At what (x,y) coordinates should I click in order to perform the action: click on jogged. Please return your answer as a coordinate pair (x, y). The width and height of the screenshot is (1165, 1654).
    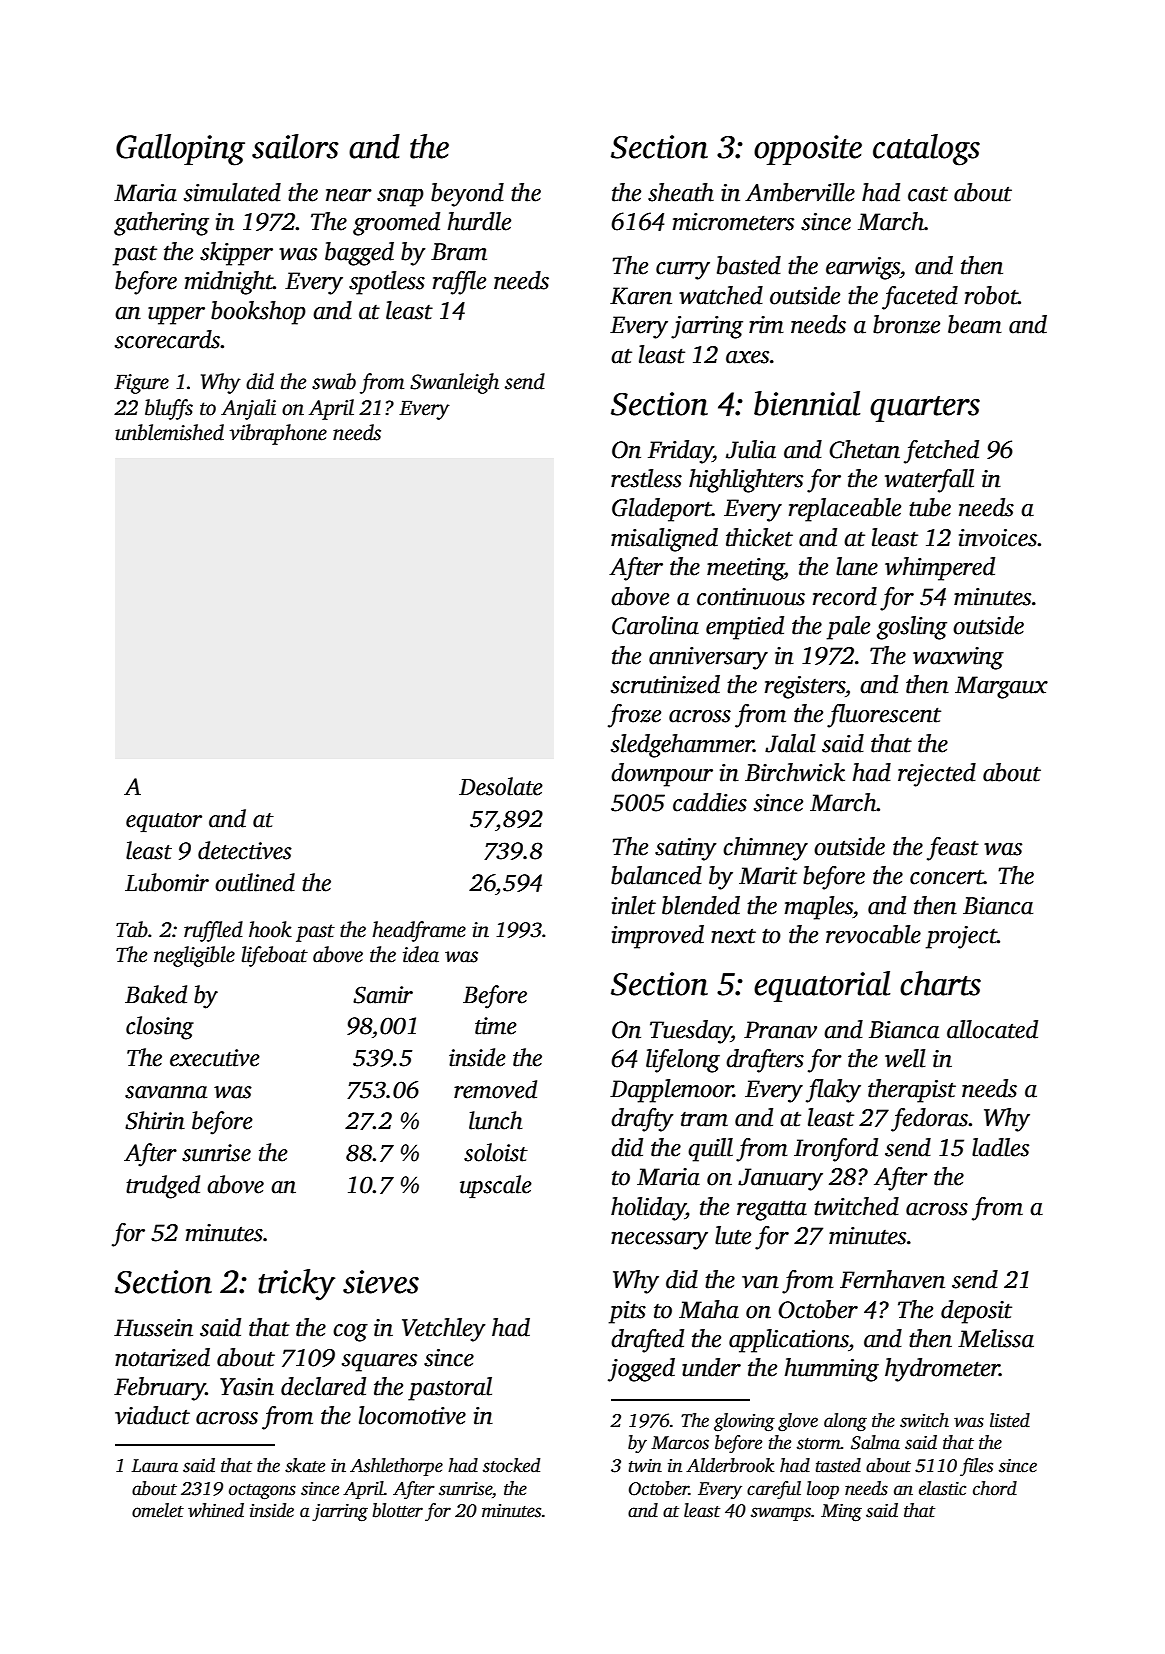
    Looking at the image, I should click on (641, 1370).
